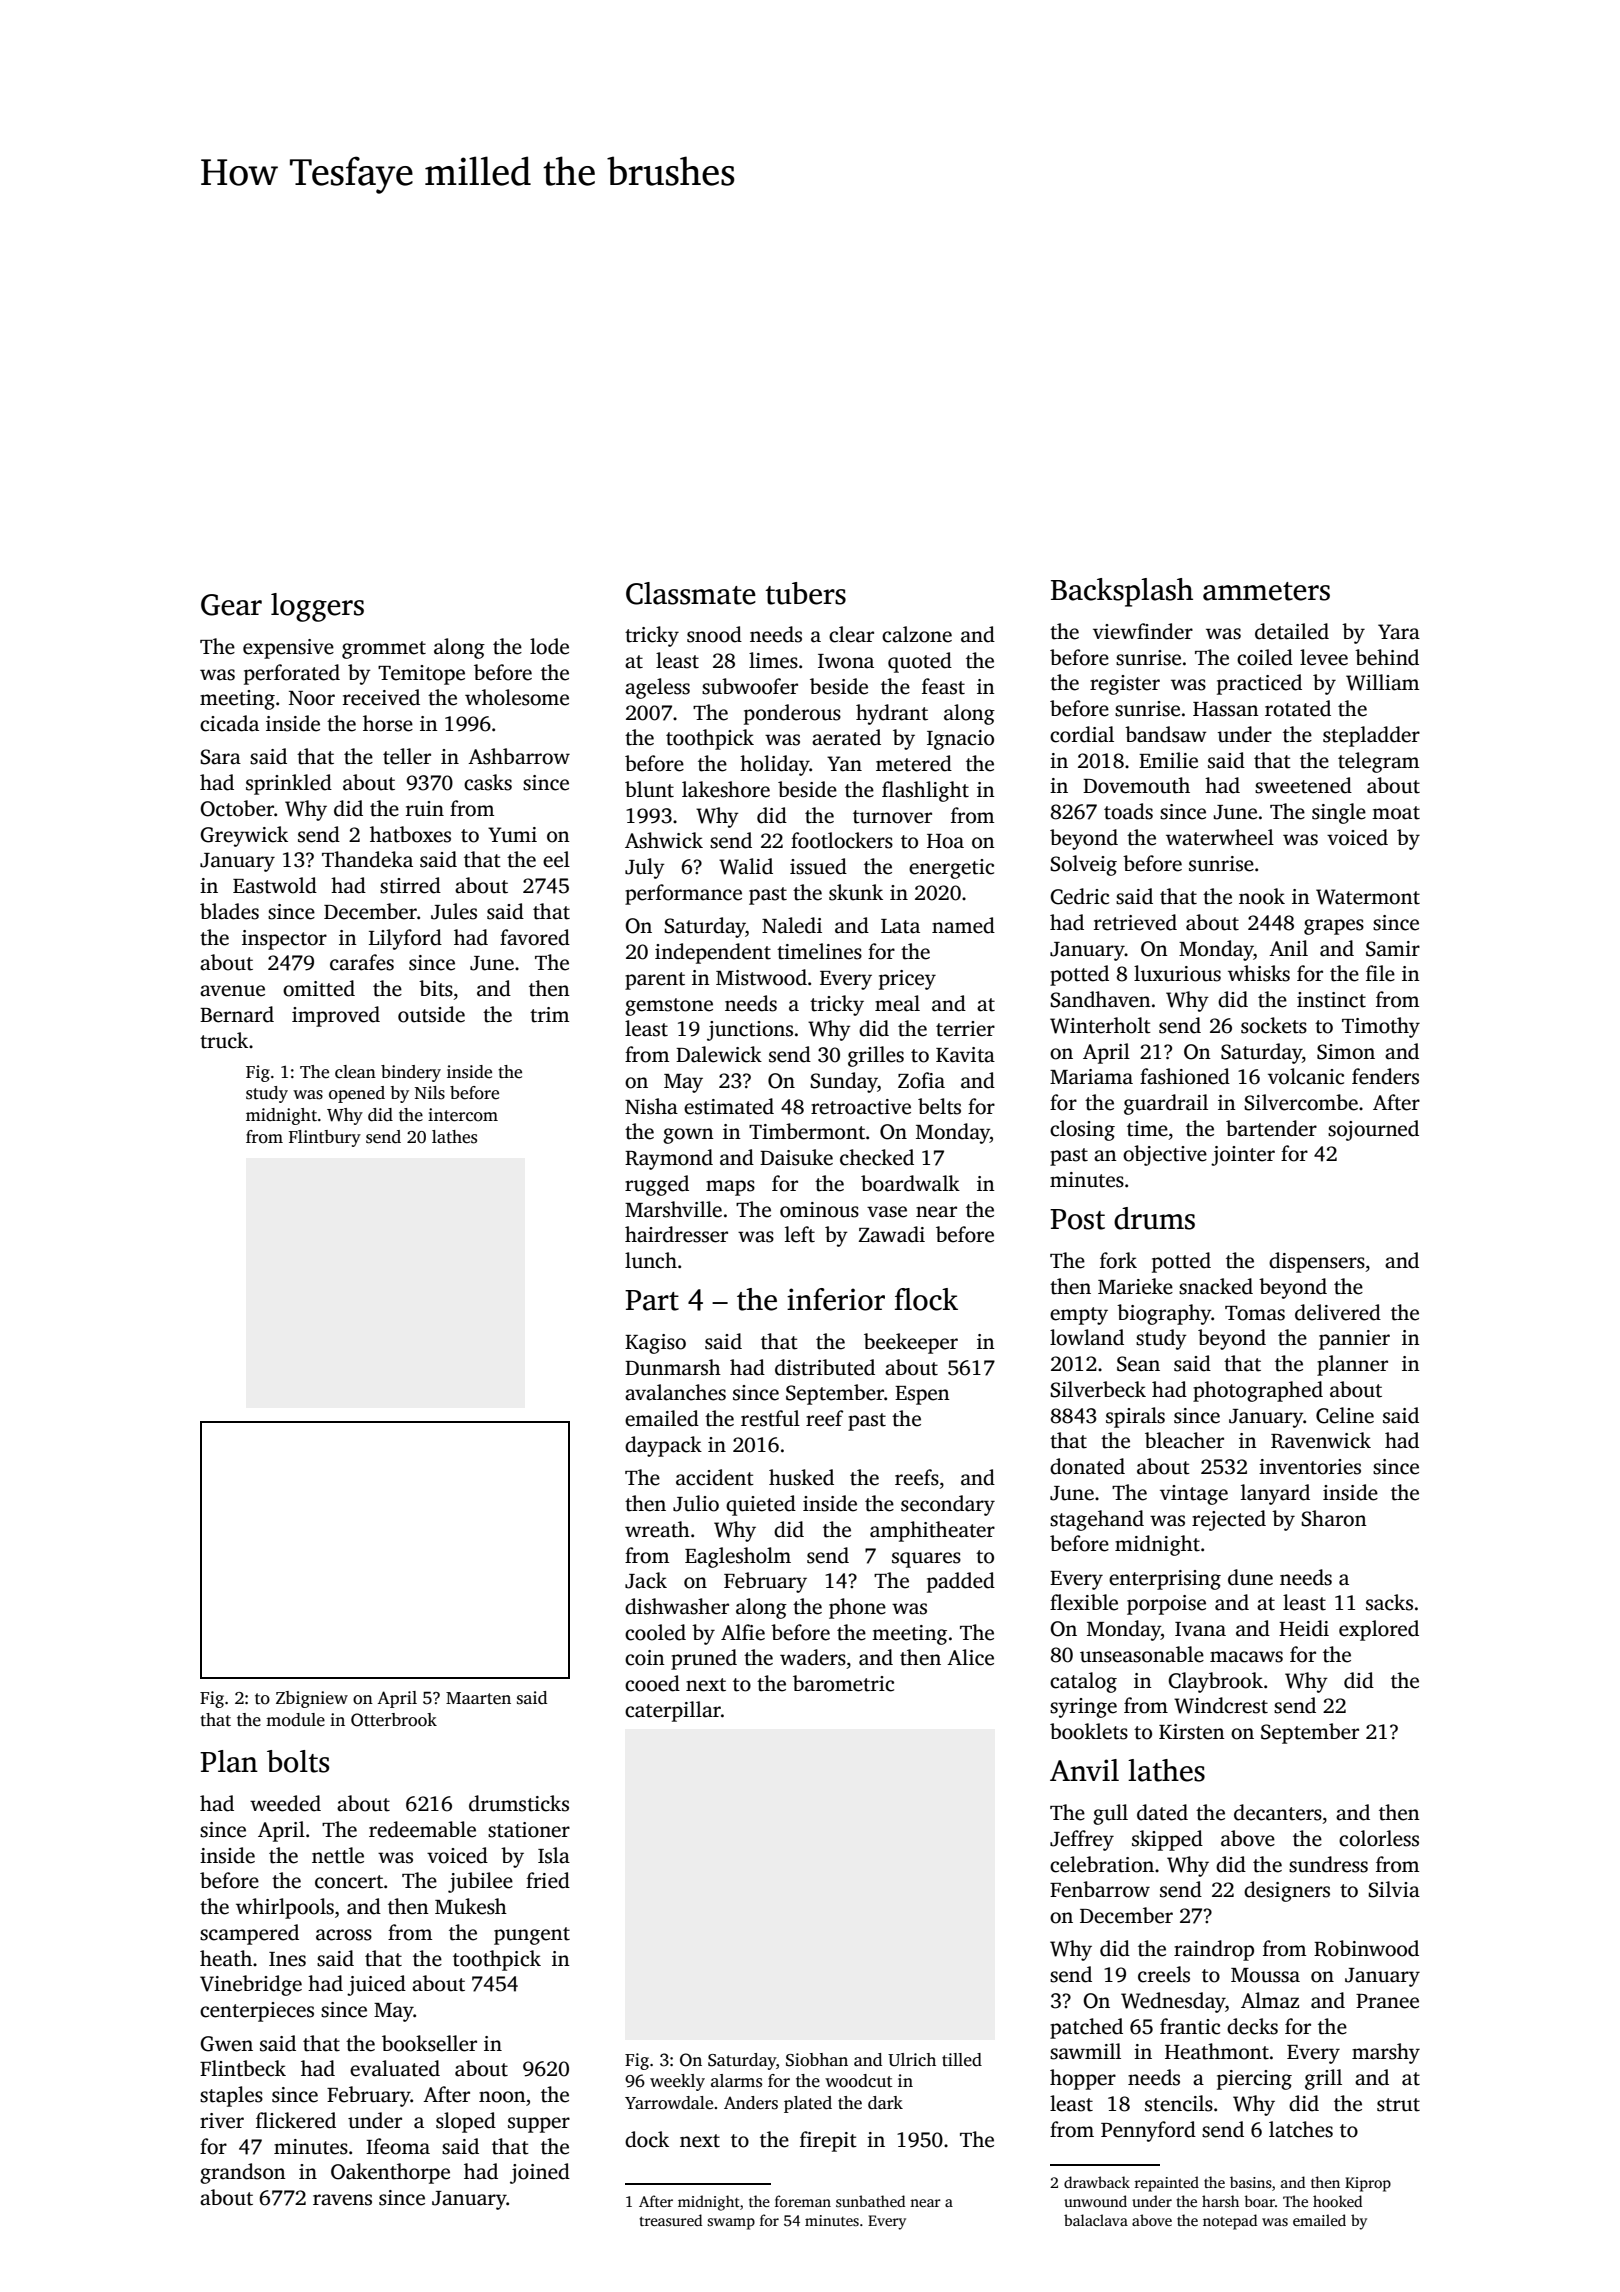  What do you see at coordinates (344, 1935) in the page?
I see `across` at bounding box center [344, 1935].
